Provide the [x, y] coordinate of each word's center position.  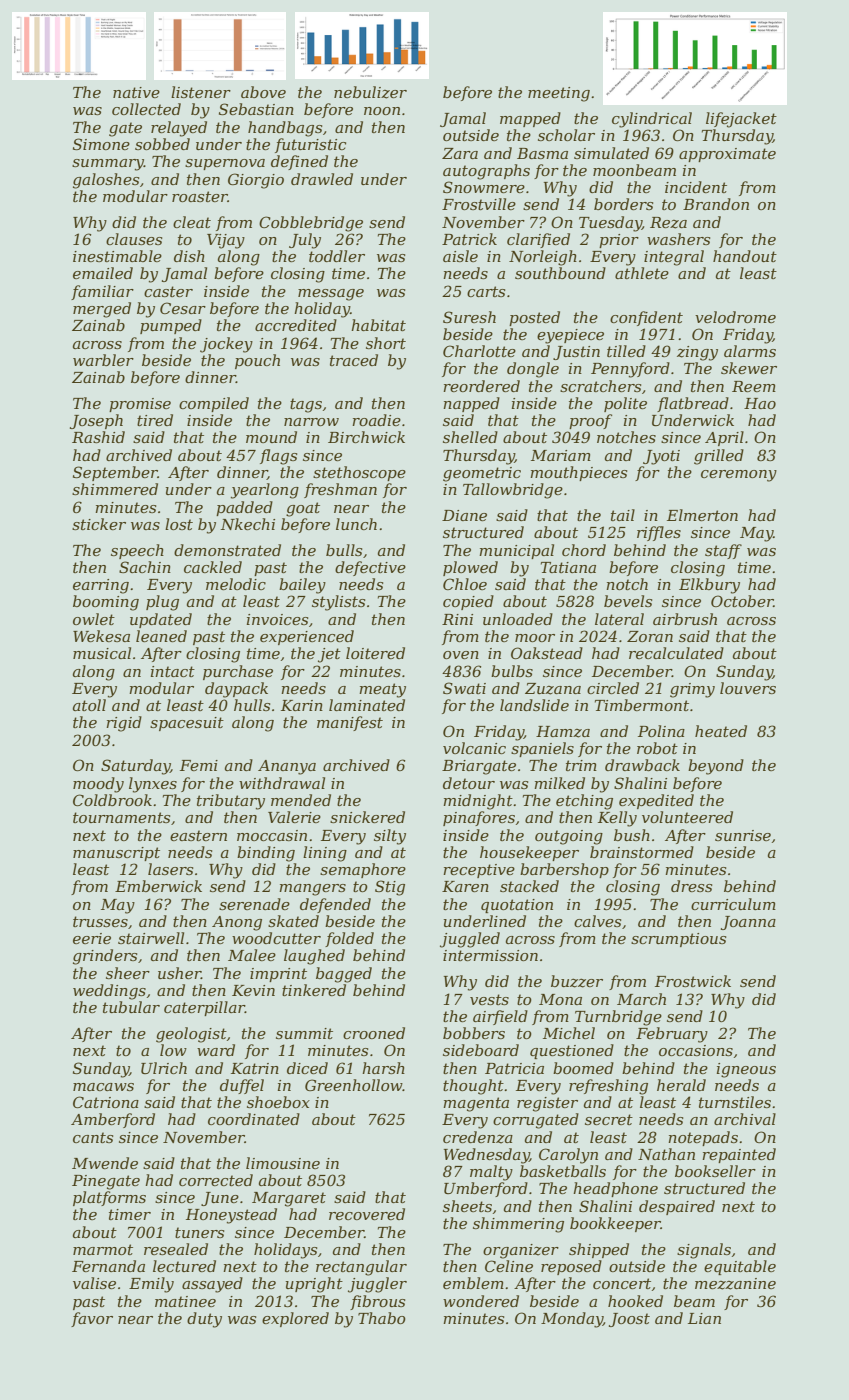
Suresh [469, 317]
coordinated [254, 1119]
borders [623, 204]
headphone [615, 1189]
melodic [236, 584]
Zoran [650, 636]
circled [613, 688]
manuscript [116, 854]
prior [619, 241]
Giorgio [256, 181]
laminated [367, 705]
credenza [478, 1137]
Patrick [469, 239]
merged [102, 310]
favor [92, 1319]
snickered [367, 817]
